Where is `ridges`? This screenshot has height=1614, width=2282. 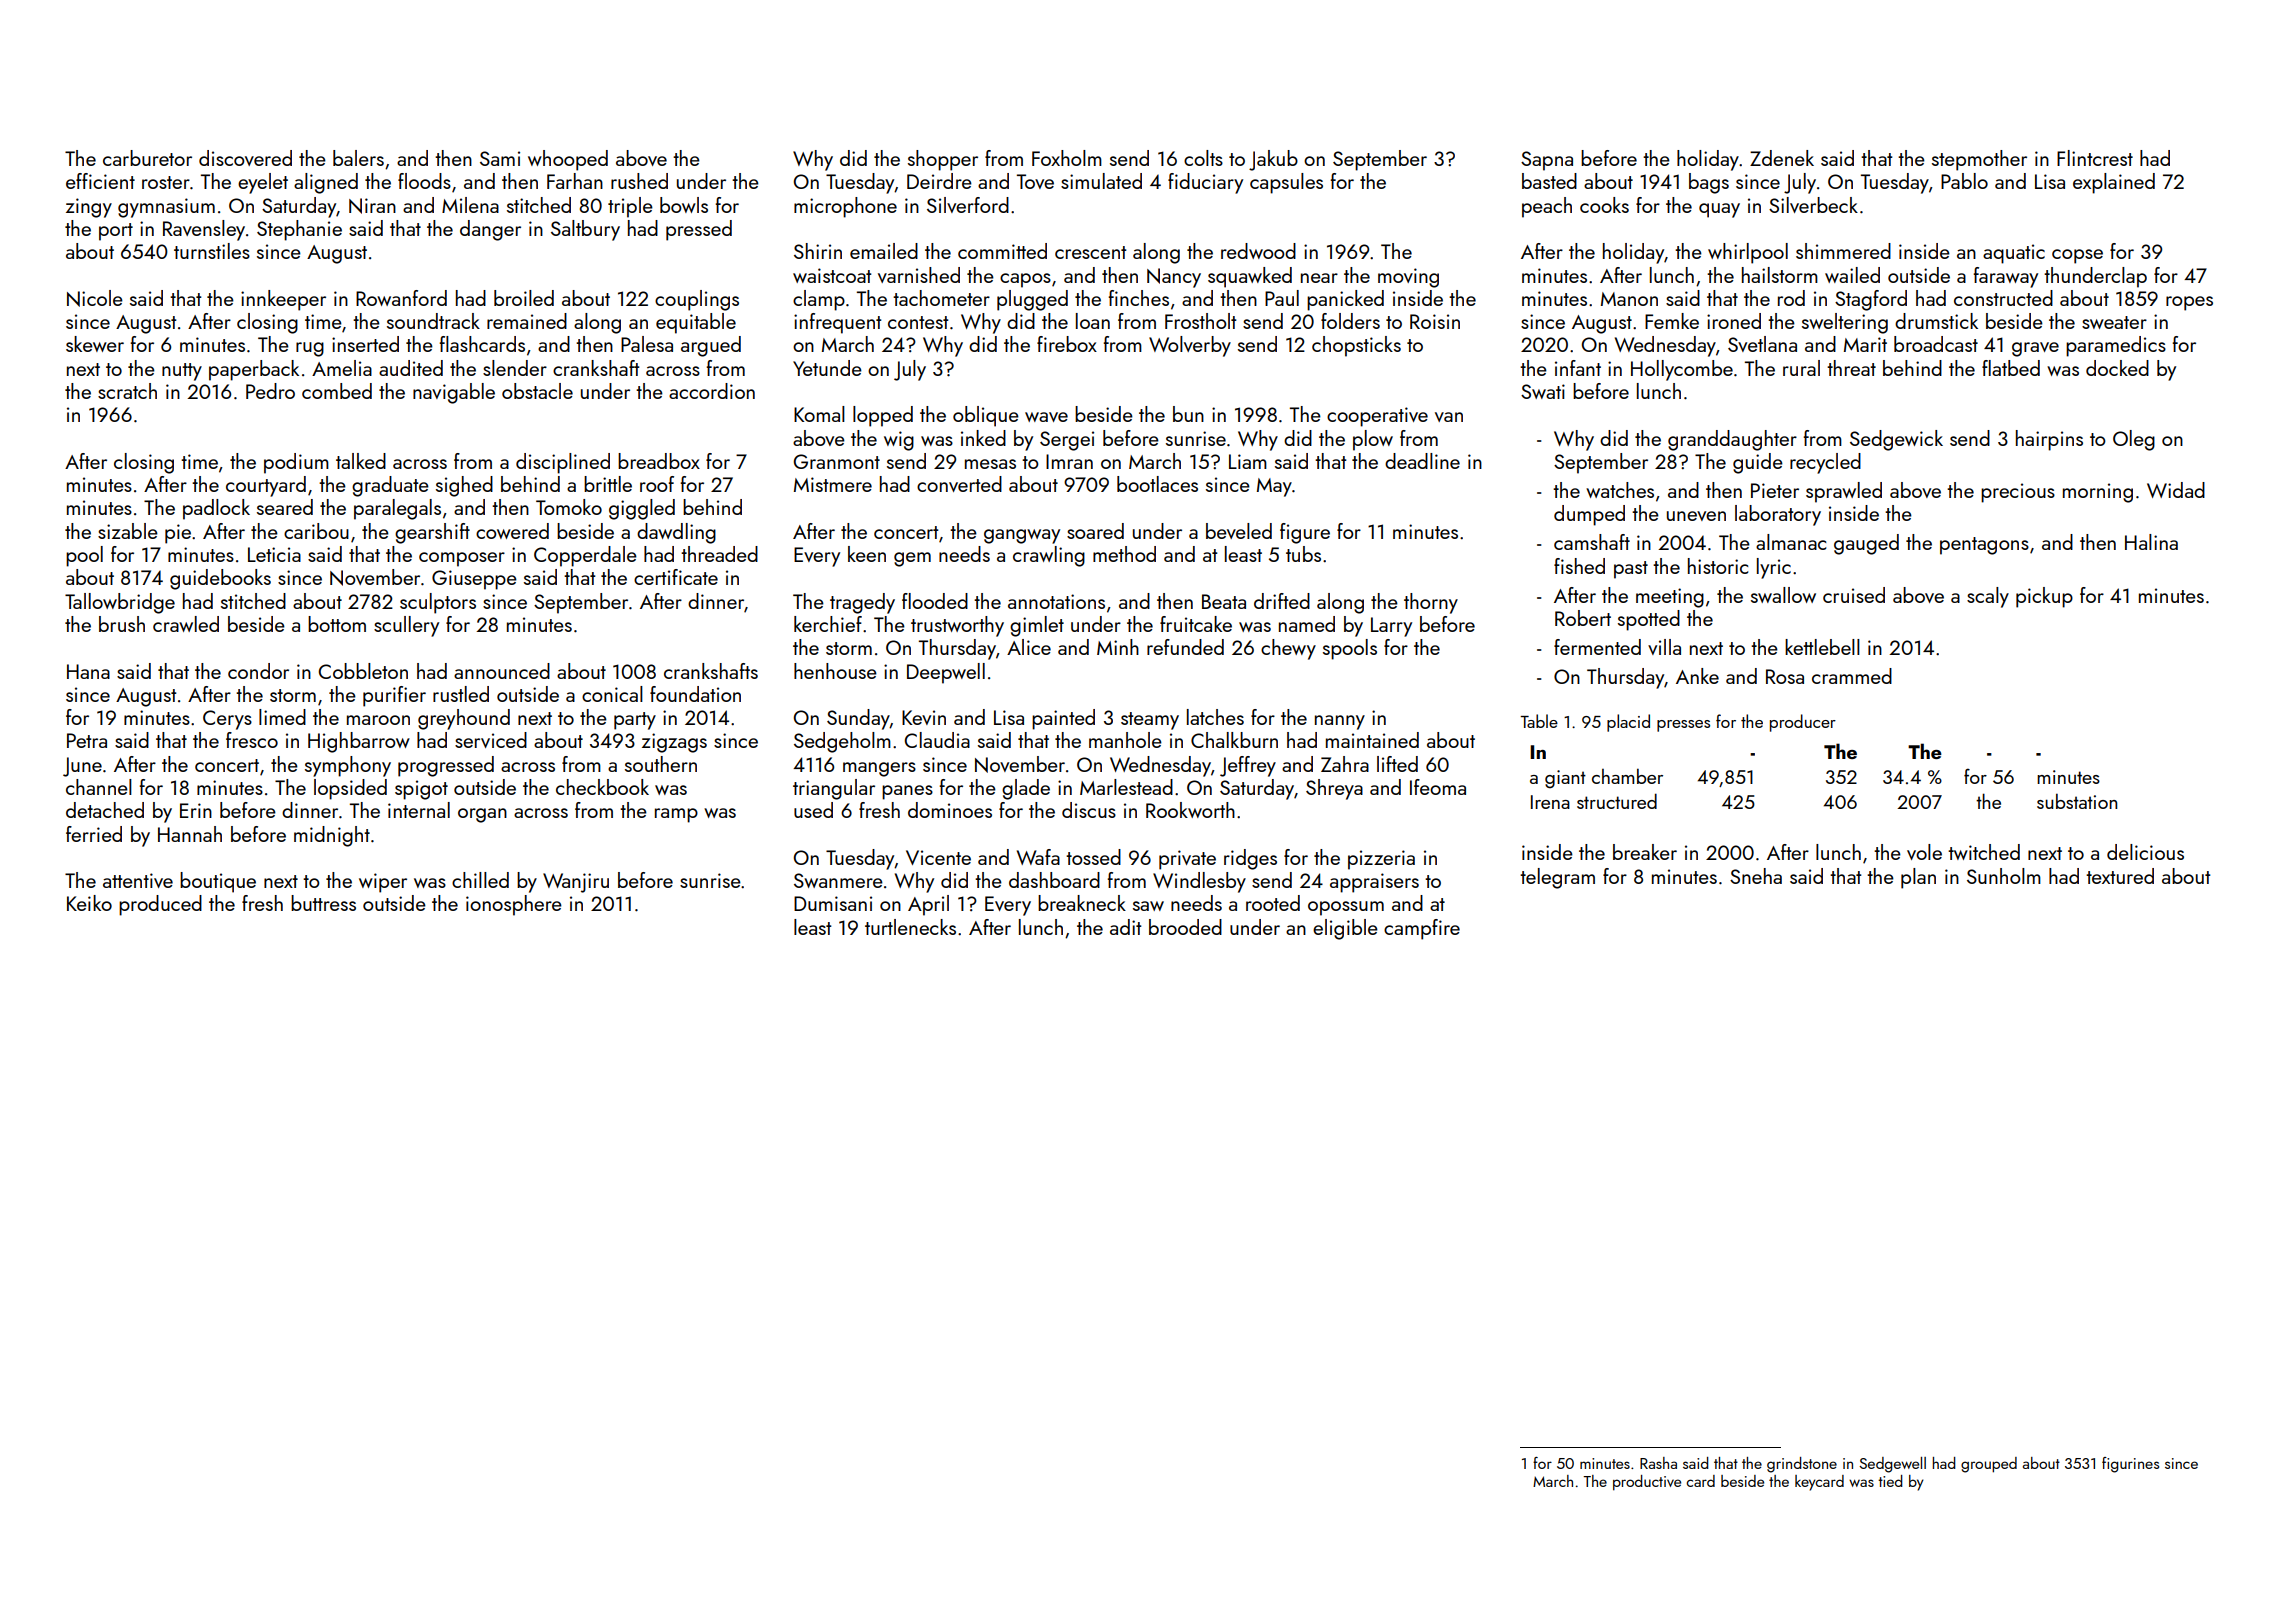 ridges is located at coordinates (1250, 859).
